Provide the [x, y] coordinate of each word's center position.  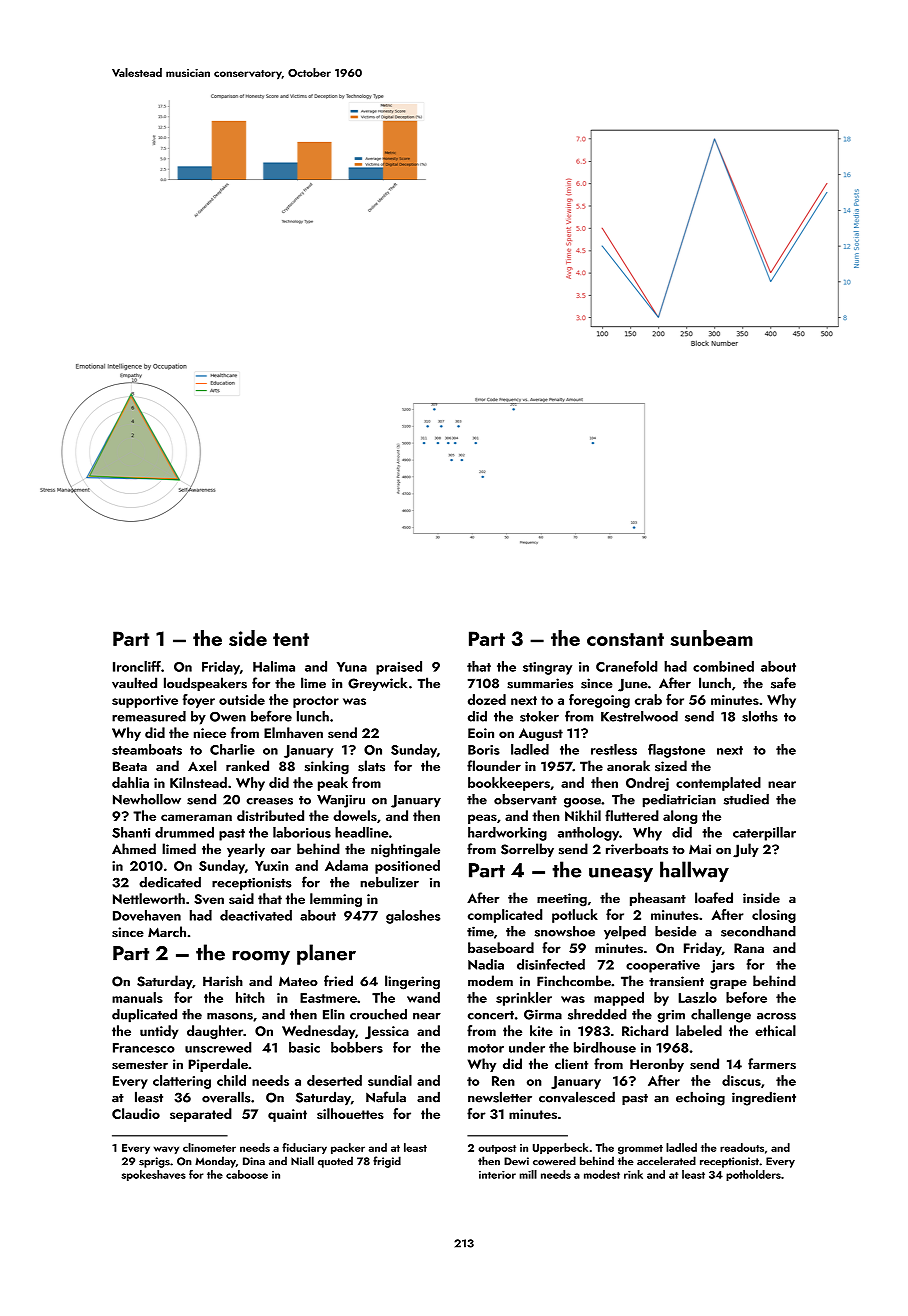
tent [291, 639]
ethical [775, 1030]
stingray [547, 668]
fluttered [632, 815]
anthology [588, 834]
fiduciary [304, 1148]
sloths [760, 716]
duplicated [144, 1016]
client [571, 1063]
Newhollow [147, 799]
